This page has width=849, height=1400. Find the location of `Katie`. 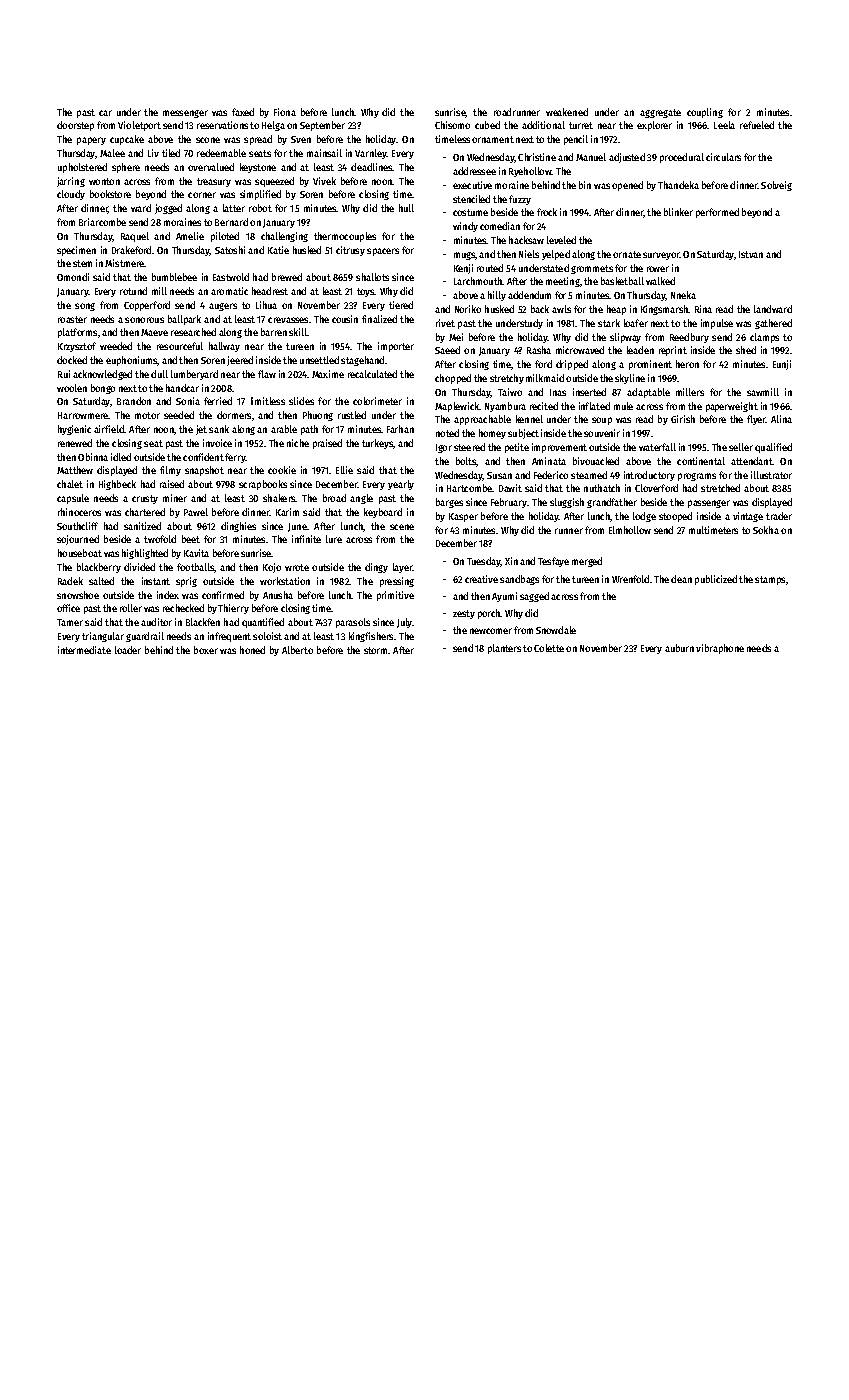

Katie is located at coordinates (278, 250).
